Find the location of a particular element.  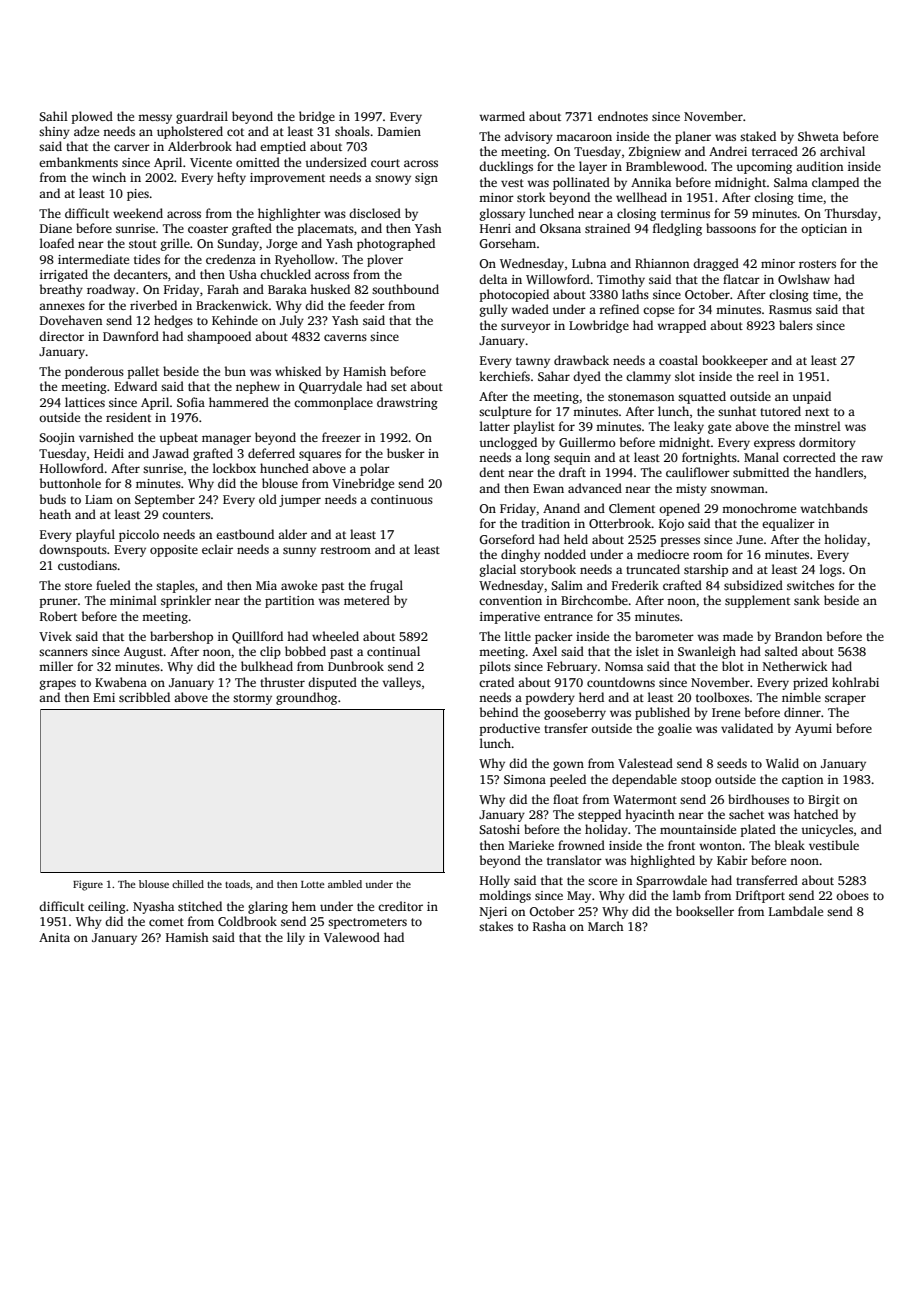

continuous is located at coordinates (402, 499).
